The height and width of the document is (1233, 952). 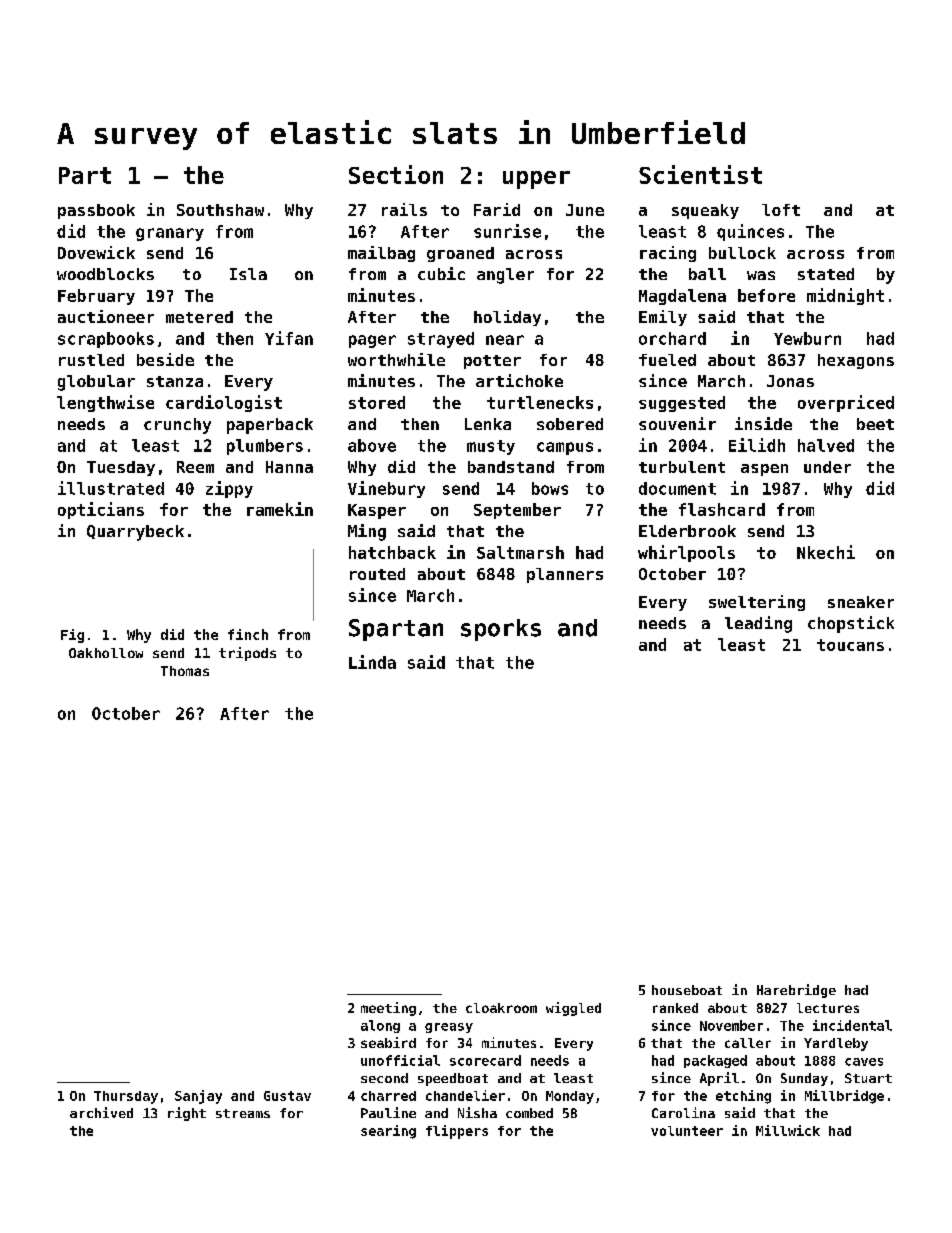 What do you see at coordinates (687, 531) in the document?
I see `Elderbrook` at bounding box center [687, 531].
